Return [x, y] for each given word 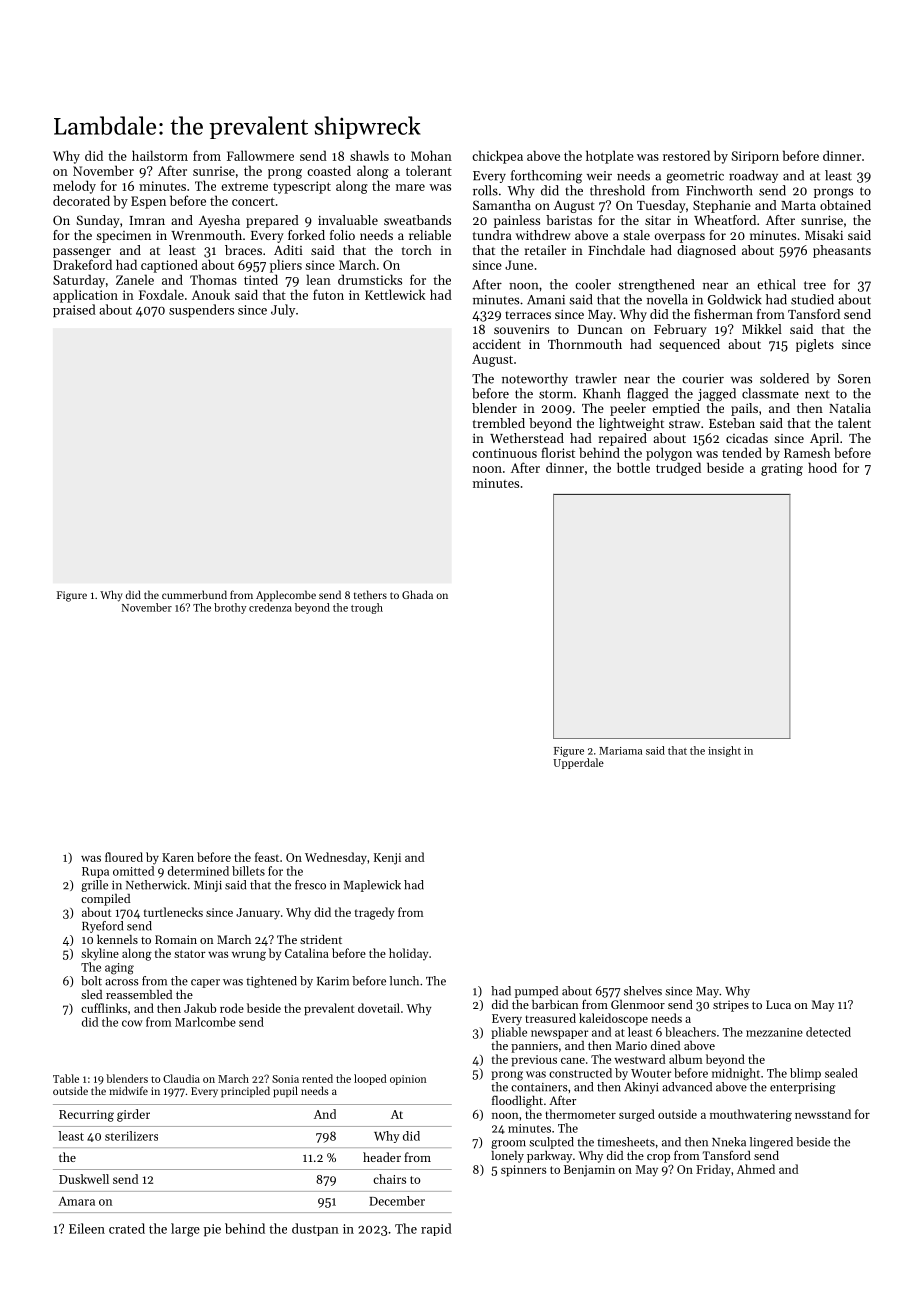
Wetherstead [527, 438]
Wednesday [336, 858]
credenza [270, 607]
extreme [244, 186]
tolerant [429, 170]
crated [127, 1228]
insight [724, 751]
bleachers [690, 1032]
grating [782, 469]
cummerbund [194, 594]
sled [91, 994]
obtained [845, 205]
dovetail [379, 1008]
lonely [507, 1157]
